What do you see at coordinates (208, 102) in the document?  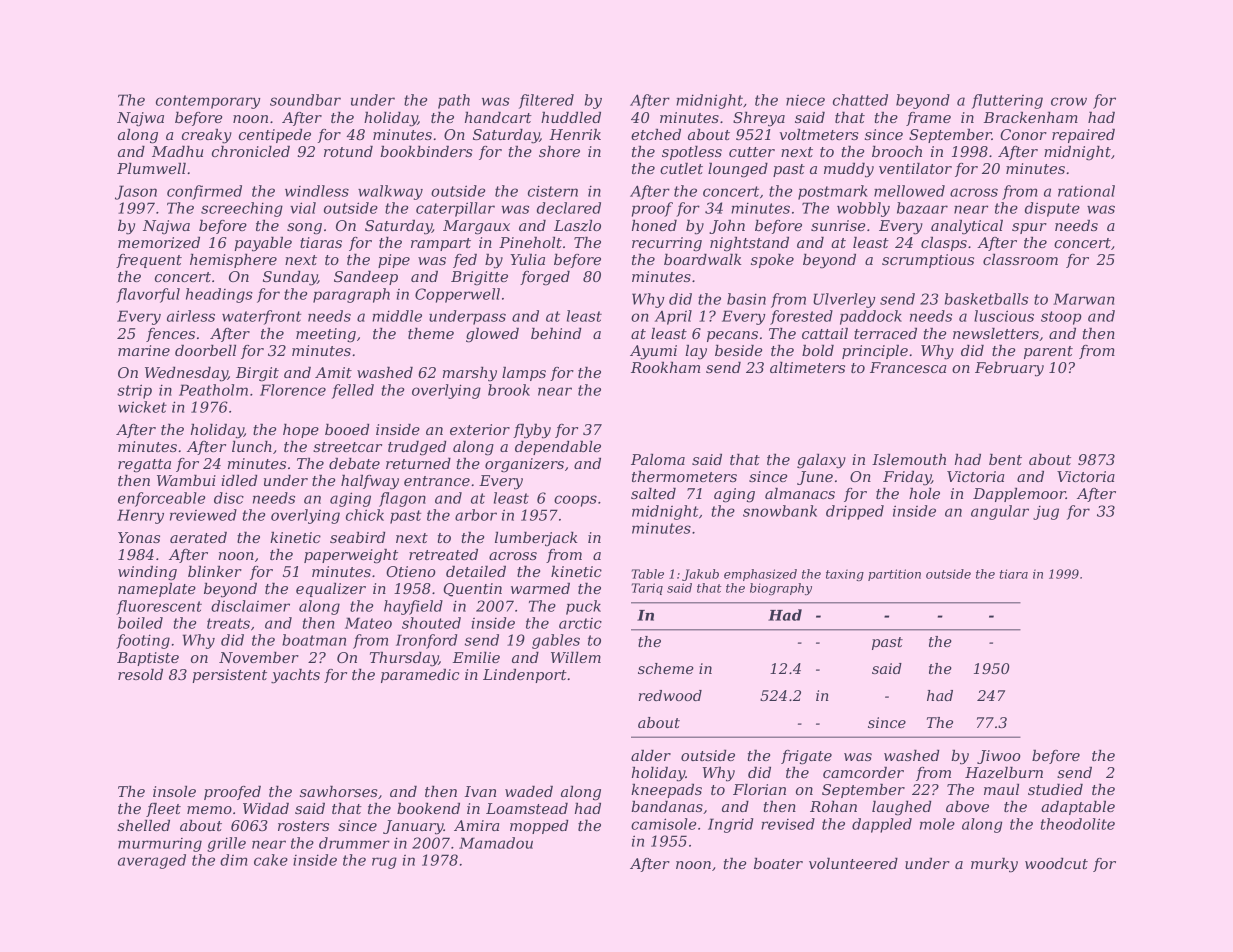 I see `contemporary` at bounding box center [208, 102].
